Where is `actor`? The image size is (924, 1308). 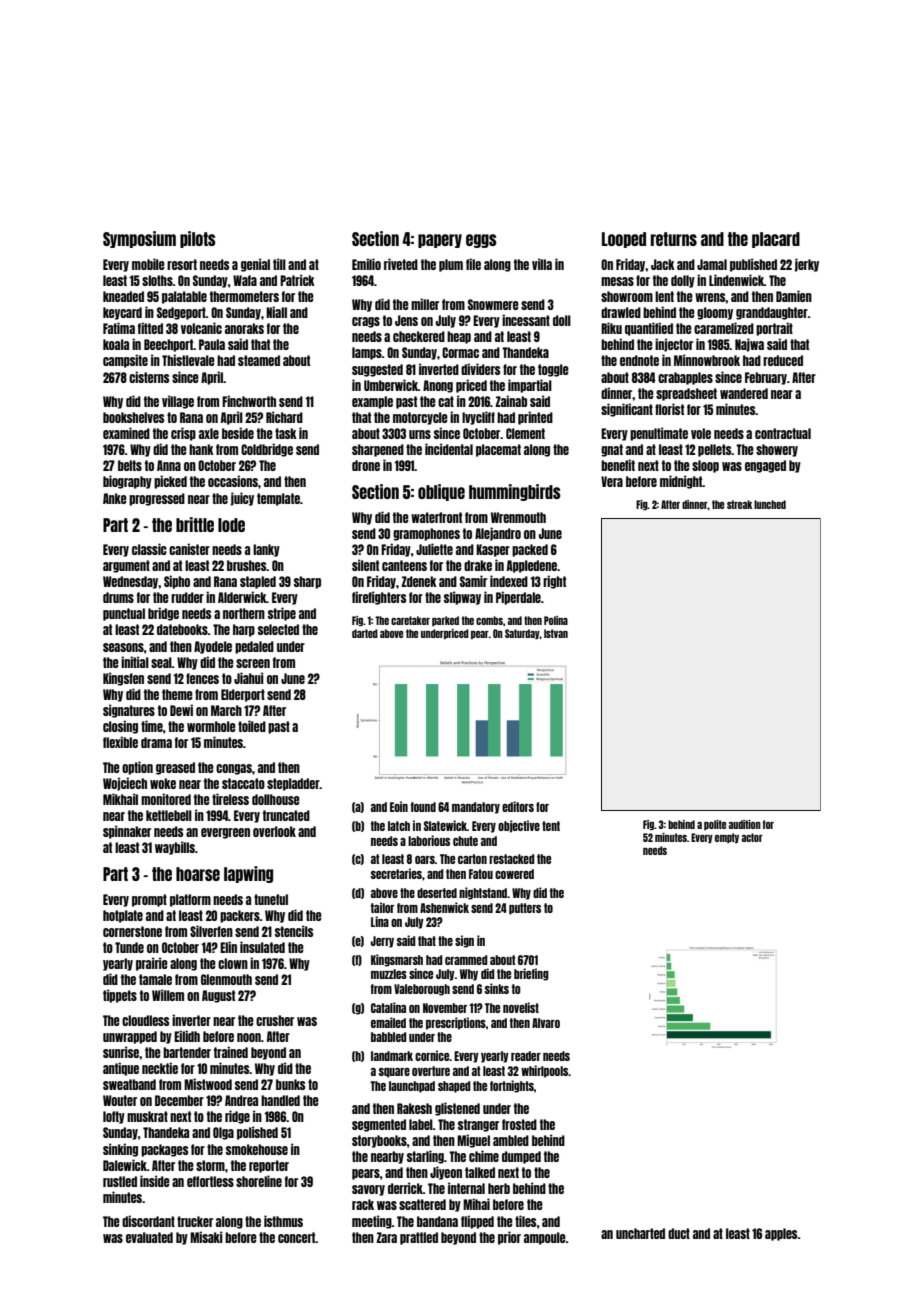
actor is located at coordinates (752, 837).
